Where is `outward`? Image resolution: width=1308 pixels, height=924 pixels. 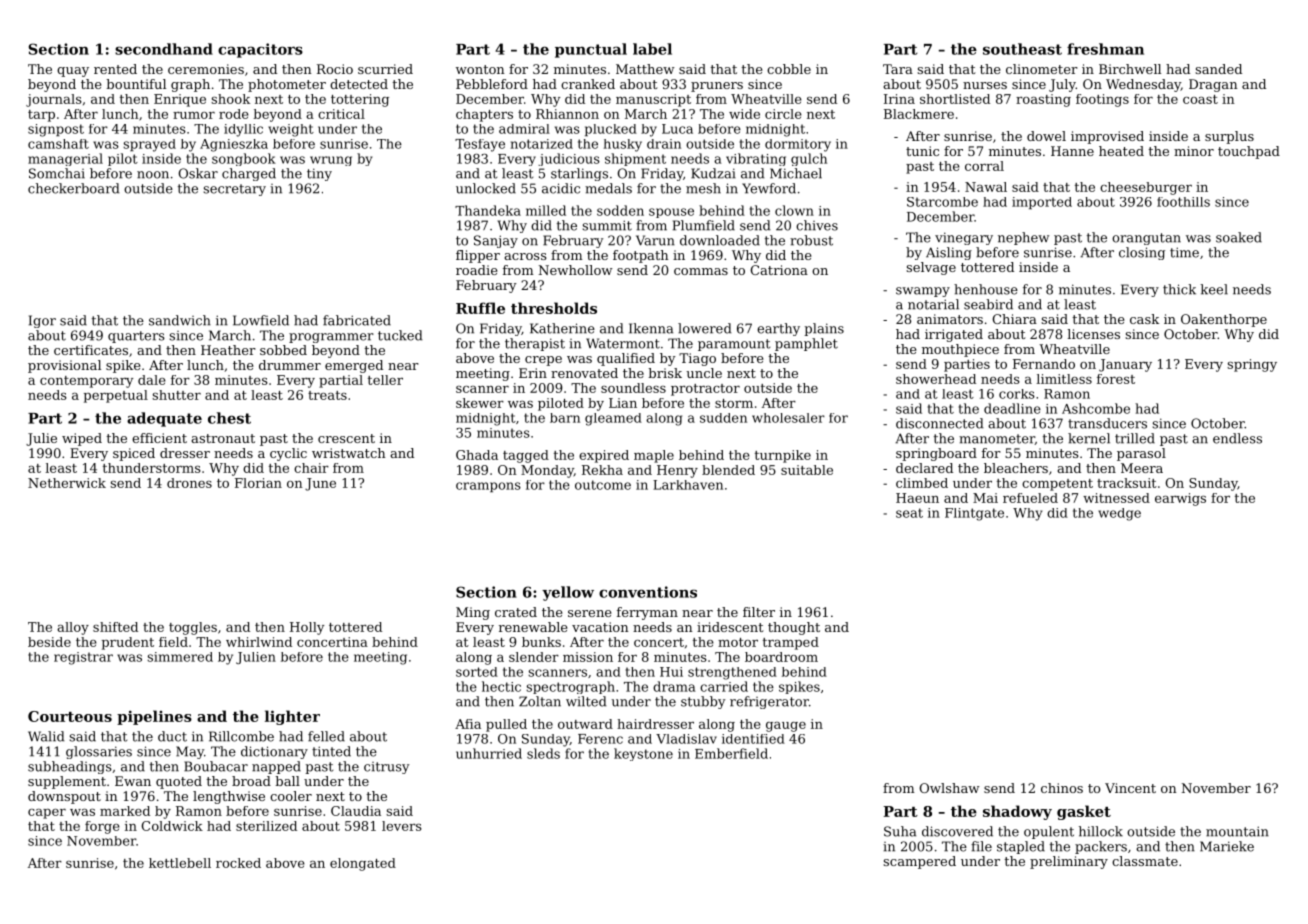 outward is located at coordinates (585, 724).
